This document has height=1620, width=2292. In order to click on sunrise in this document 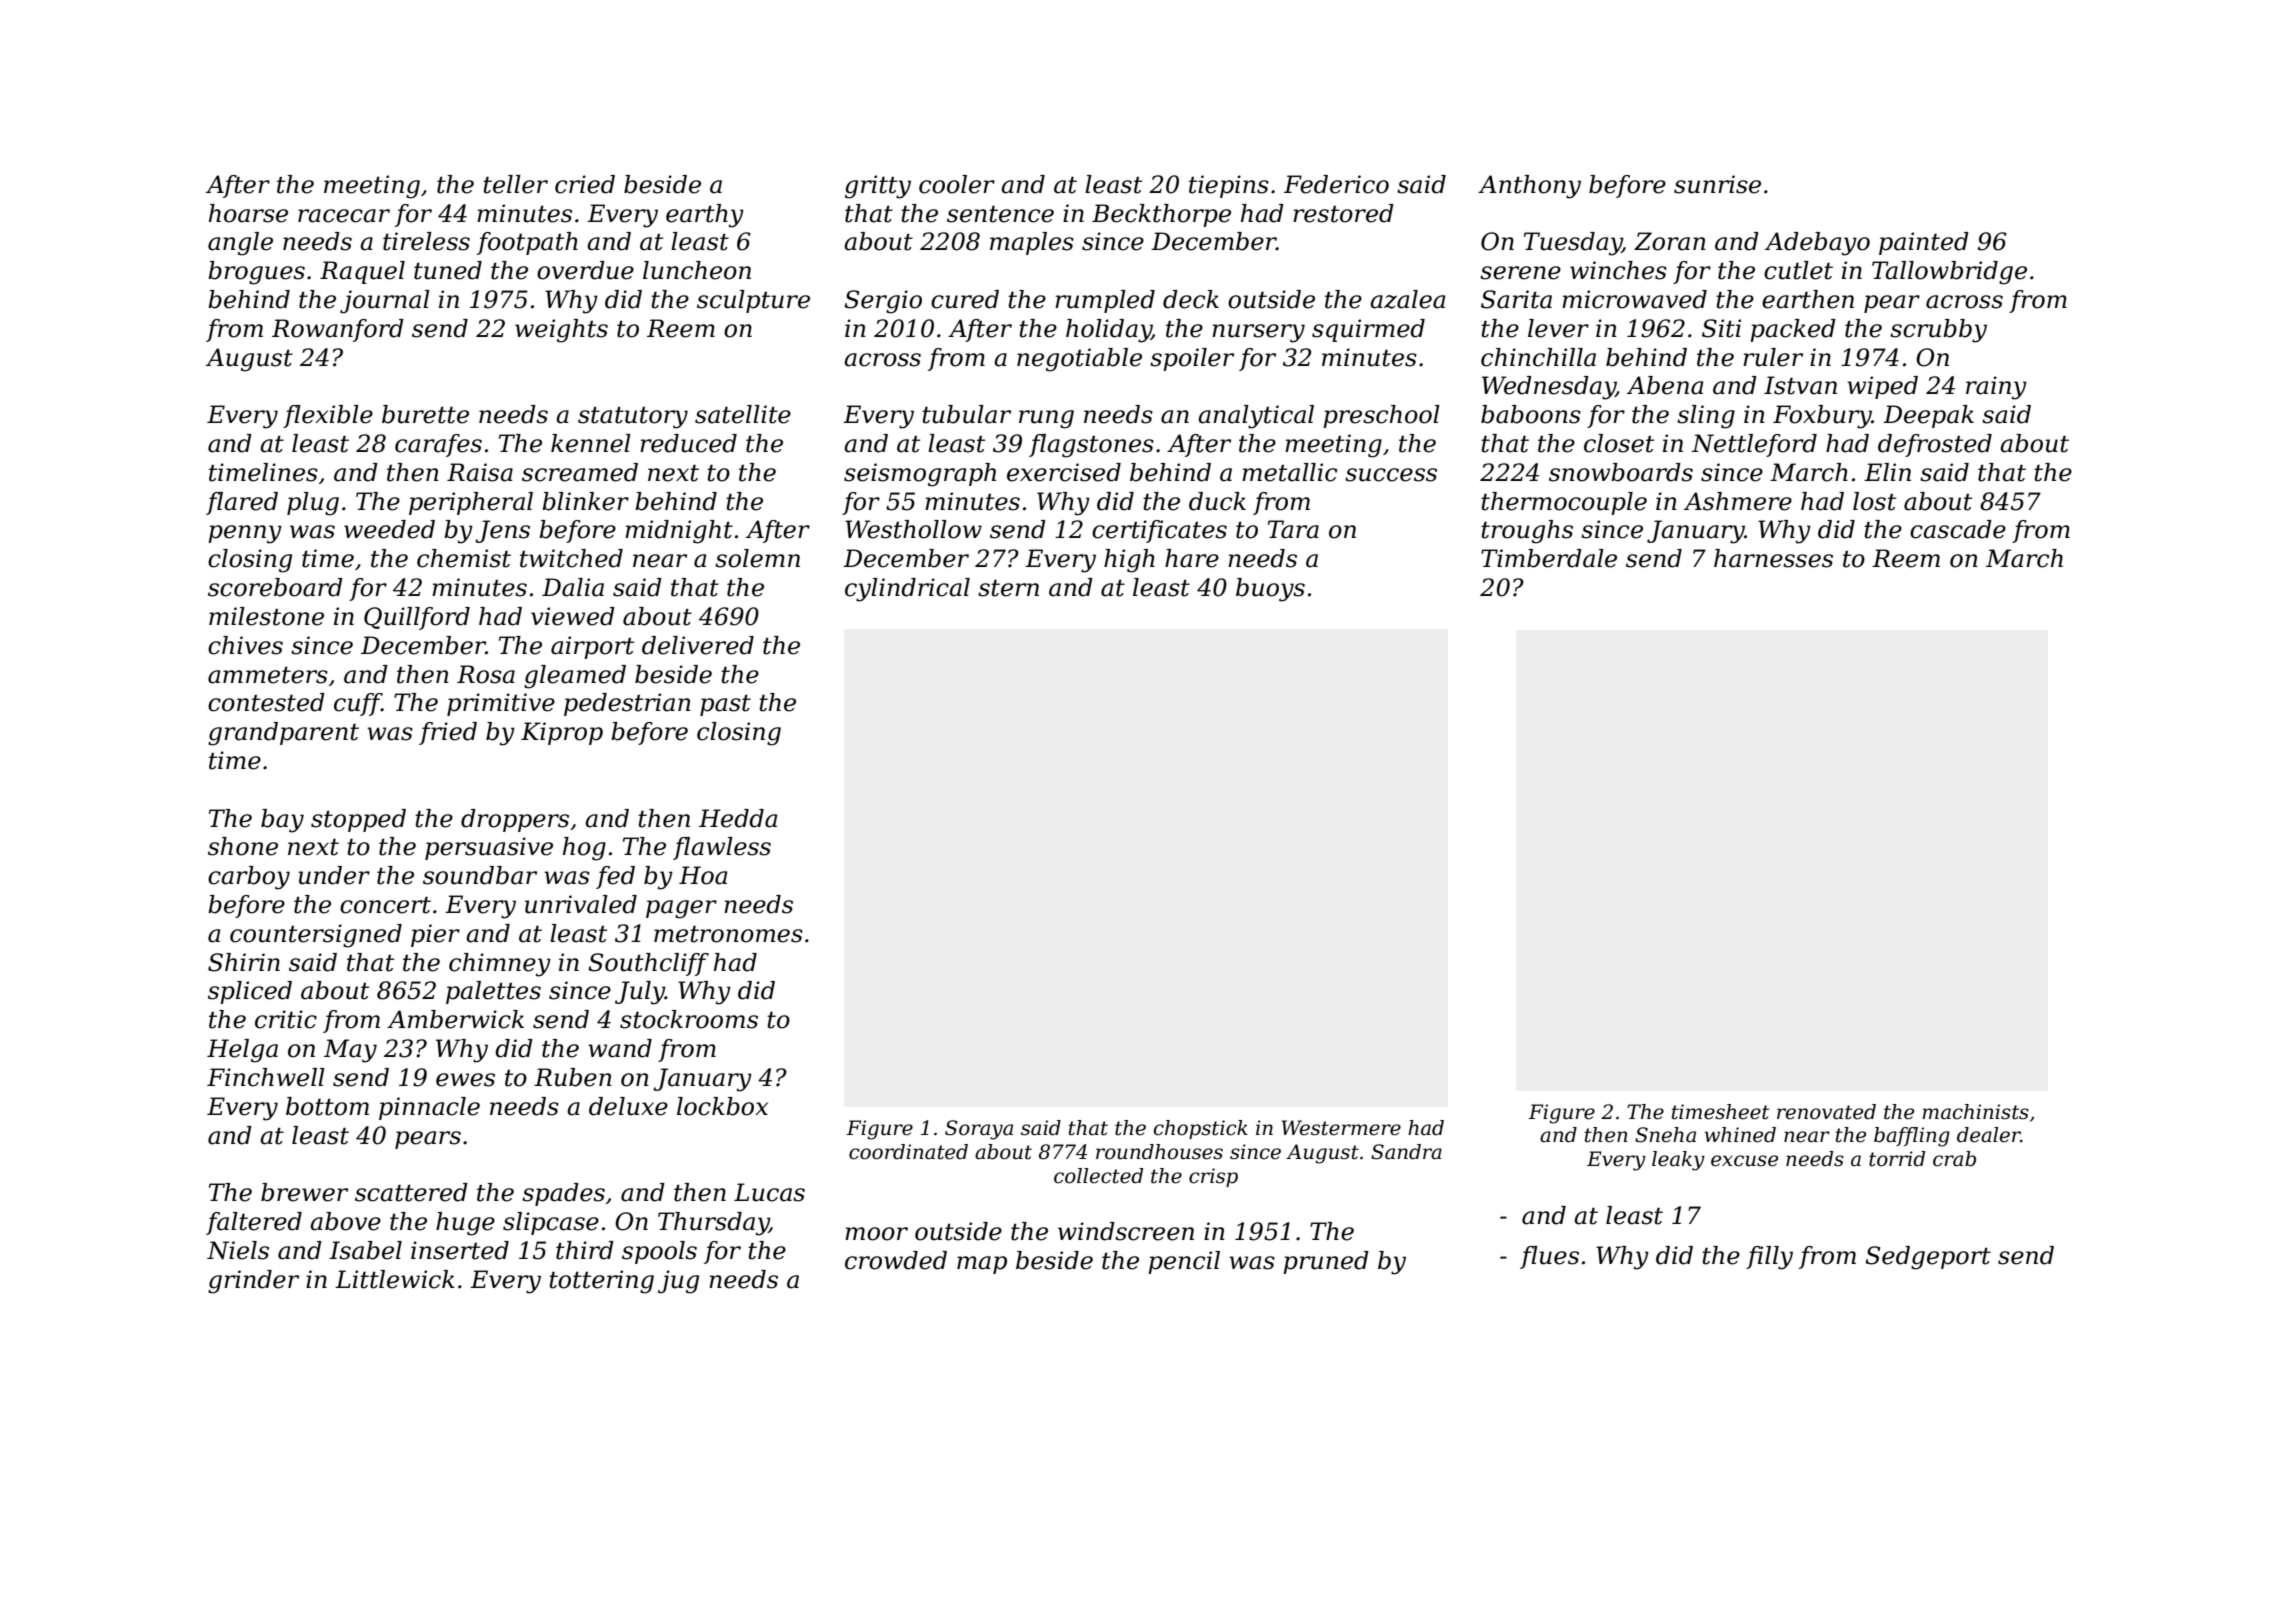, I will do `click(1717, 184)`.
